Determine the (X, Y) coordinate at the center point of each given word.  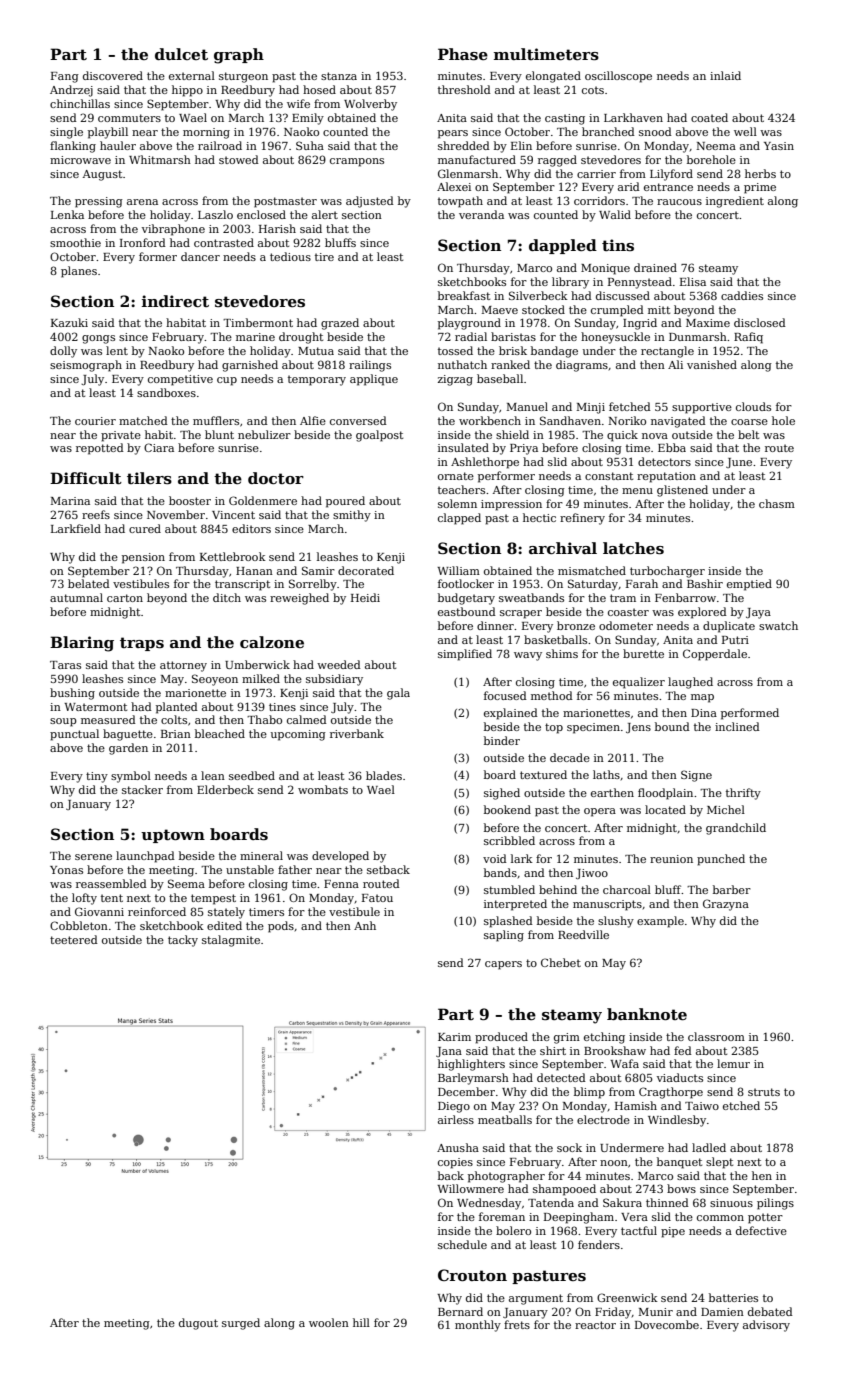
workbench (490, 420)
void (495, 858)
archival (563, 548)
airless (456, 1119)
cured (145, 528)
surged (241, 1324)
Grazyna (726, 905)
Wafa (624, 1063)
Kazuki (69, 322)
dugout (198, 1324)
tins (618, 245)
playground (469, 324)
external (192, 75)
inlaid (725, 75)
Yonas (66, 870)
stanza (339, 76)
